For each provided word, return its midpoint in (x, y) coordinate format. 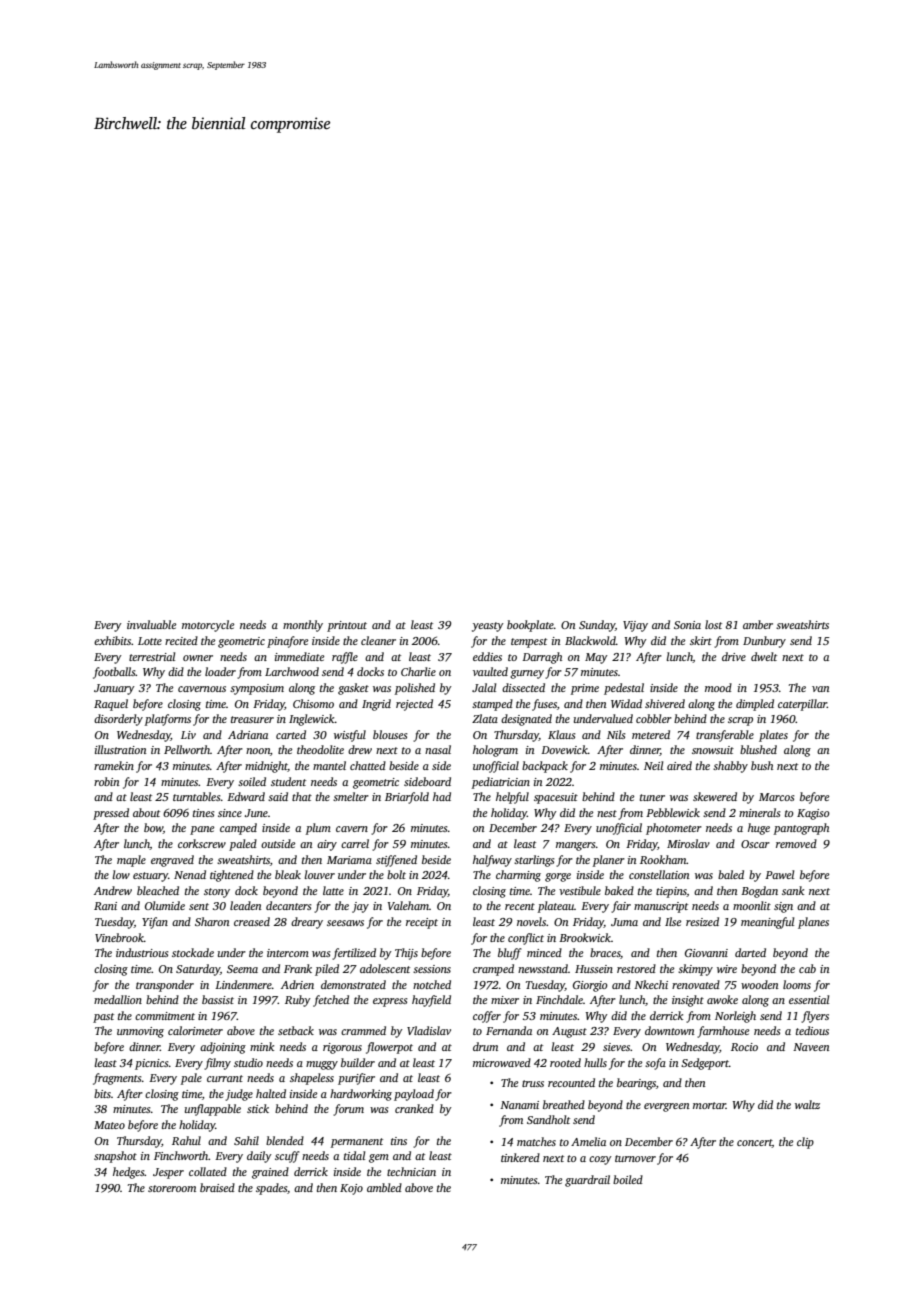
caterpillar (802, 705)
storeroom (172, 1188)
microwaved (502, 1062)
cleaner (378, 640)
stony (217, 893)
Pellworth (187, 749)
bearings (636, 1084)
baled (731, 874)
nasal (438, 749)
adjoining (223, 1048)
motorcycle (208, 626)
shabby (730, 767)
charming (518, 876)
